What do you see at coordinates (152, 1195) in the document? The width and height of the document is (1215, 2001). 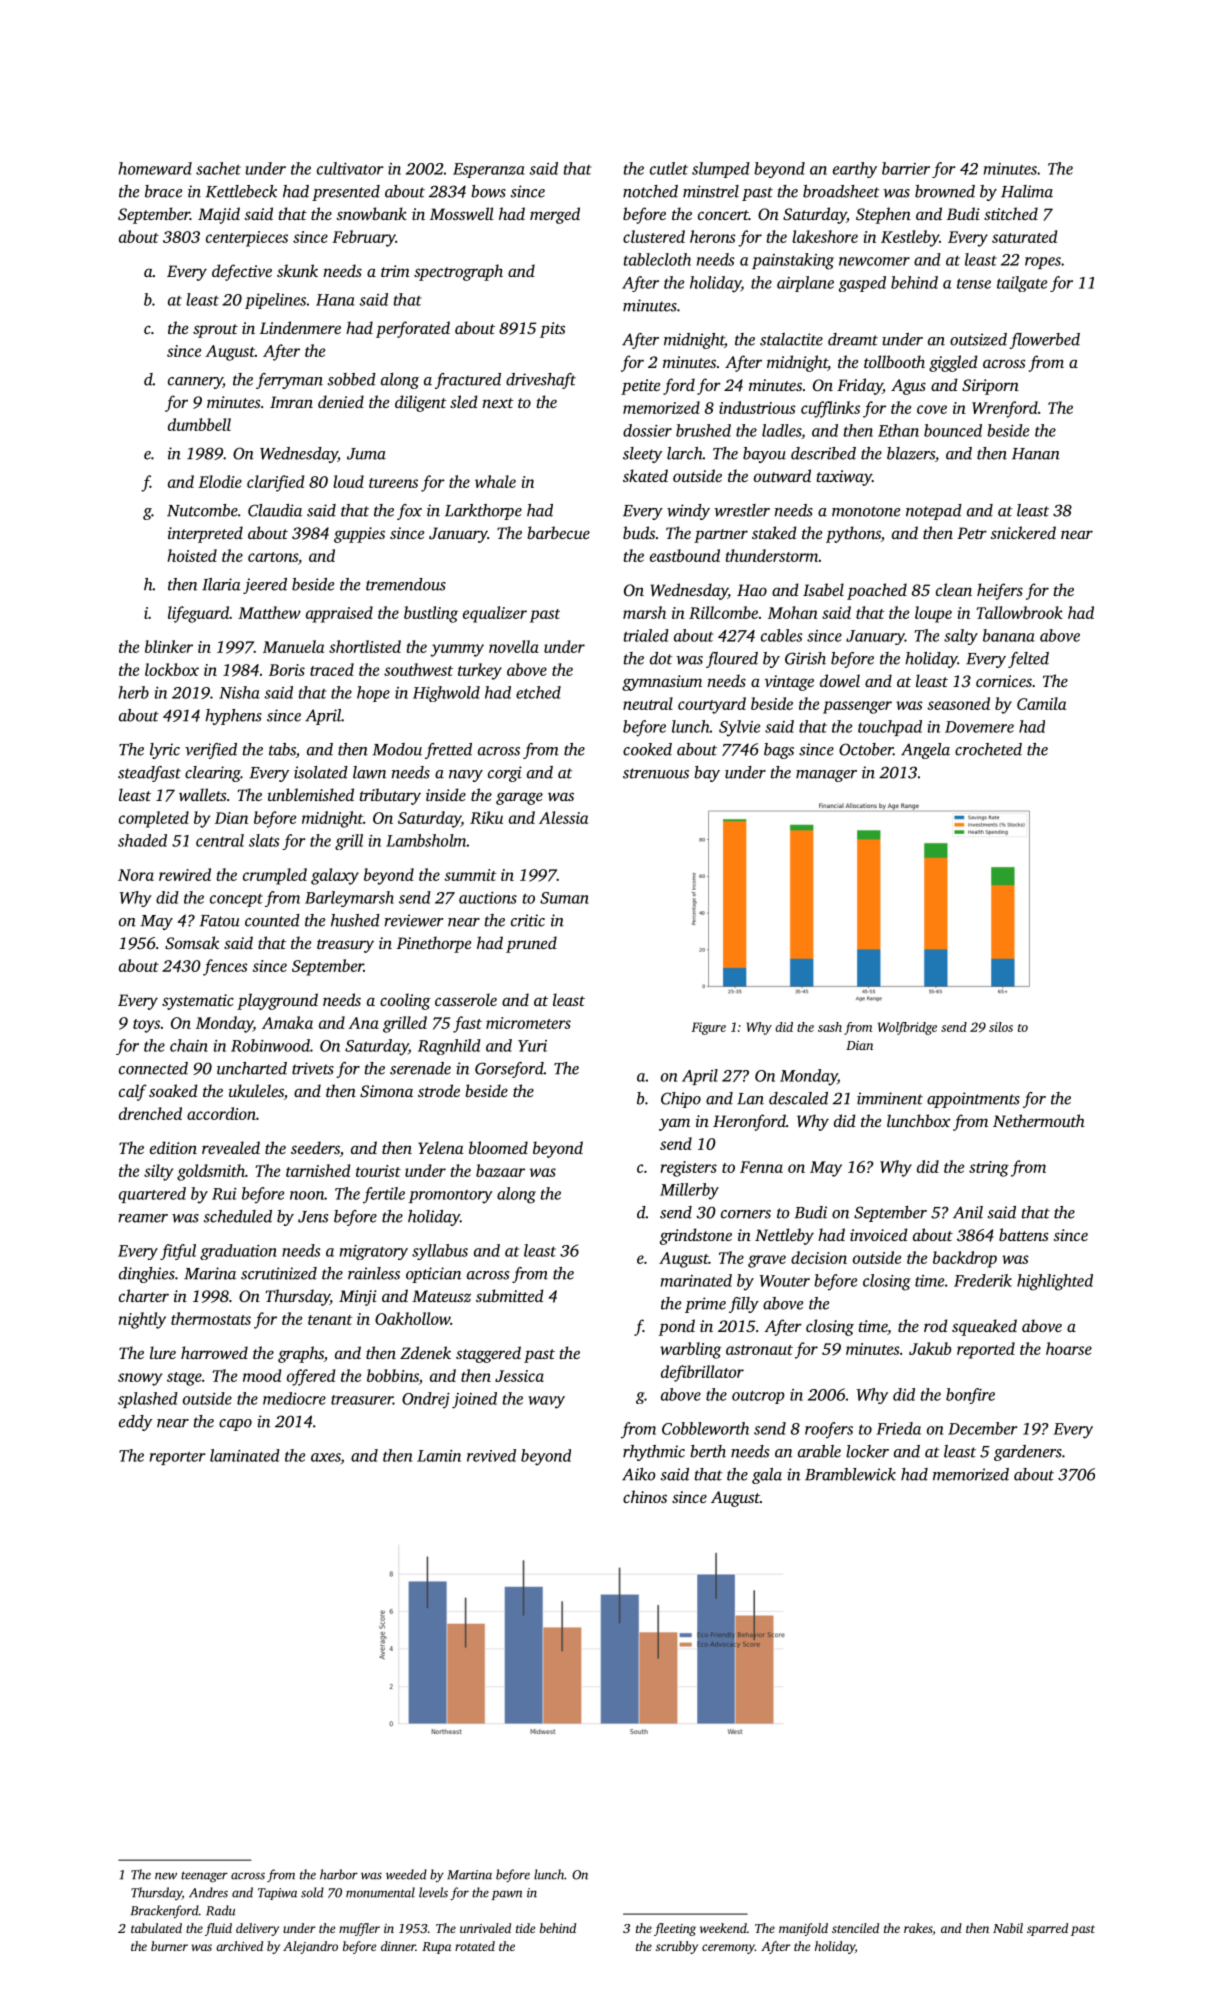 I see `quartered` at bounding box center [152, 1195].
